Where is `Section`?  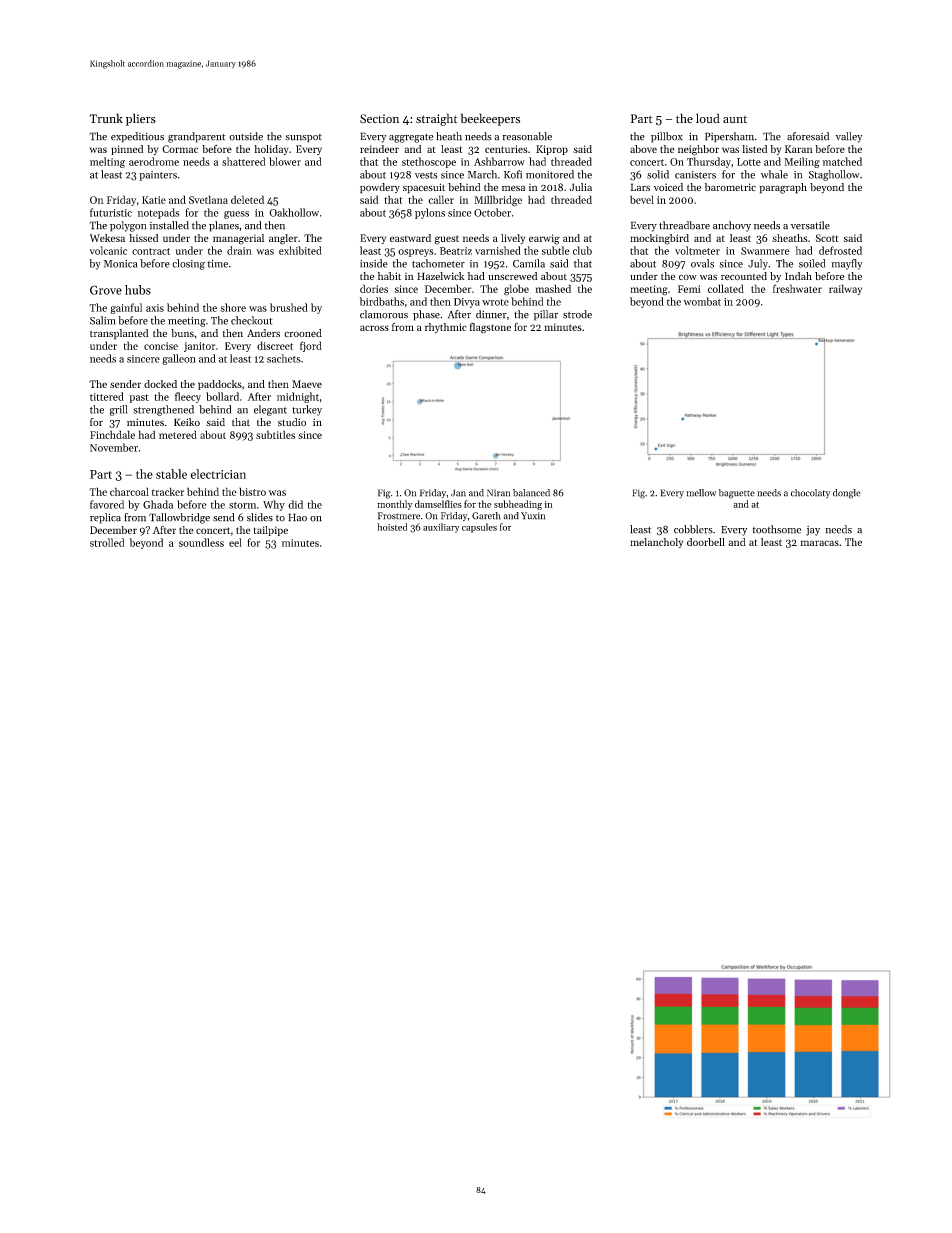 Section is located at coordinates (379, 119).
